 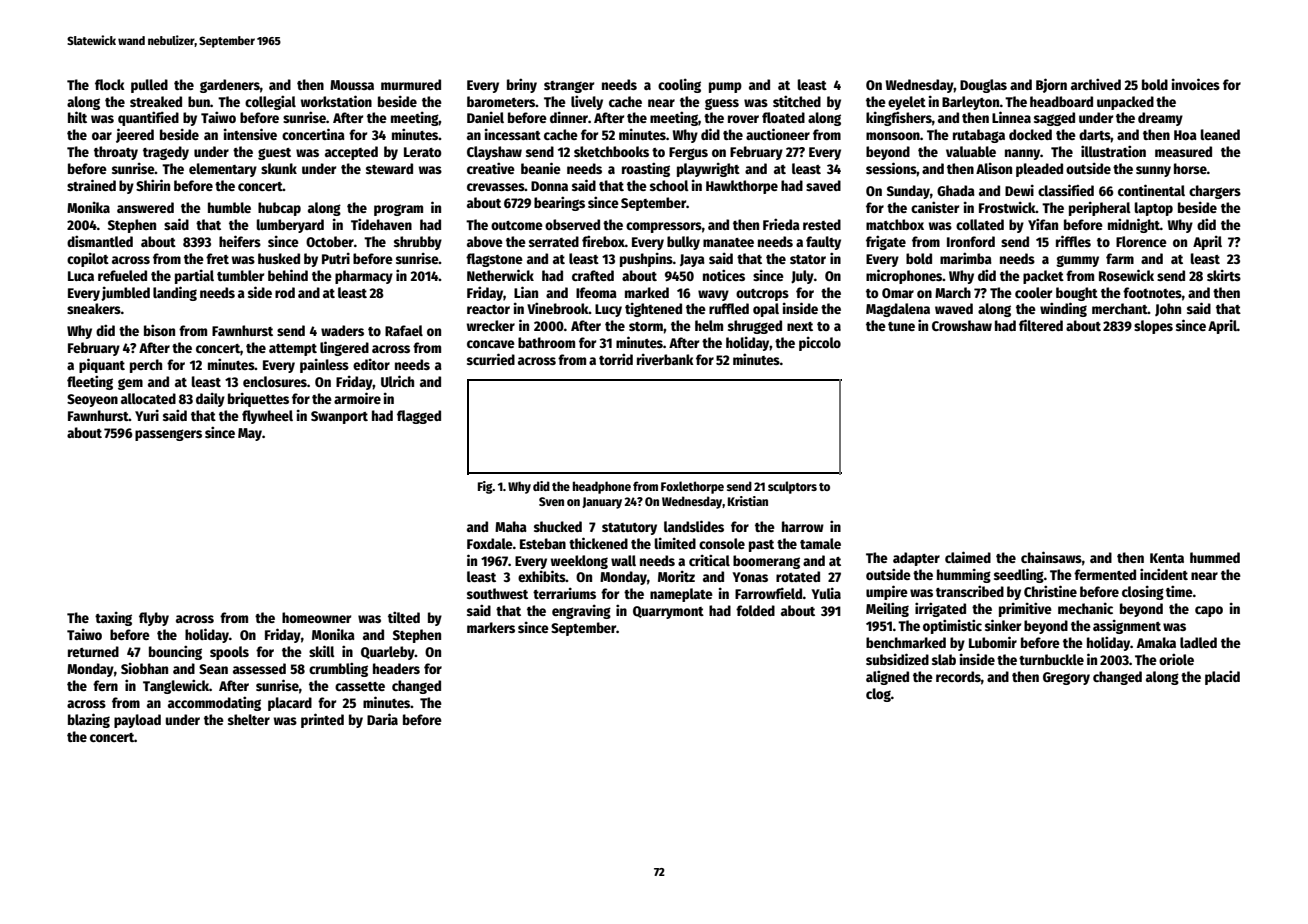 I want to click on Christine, so click(x=1050, y=591).
